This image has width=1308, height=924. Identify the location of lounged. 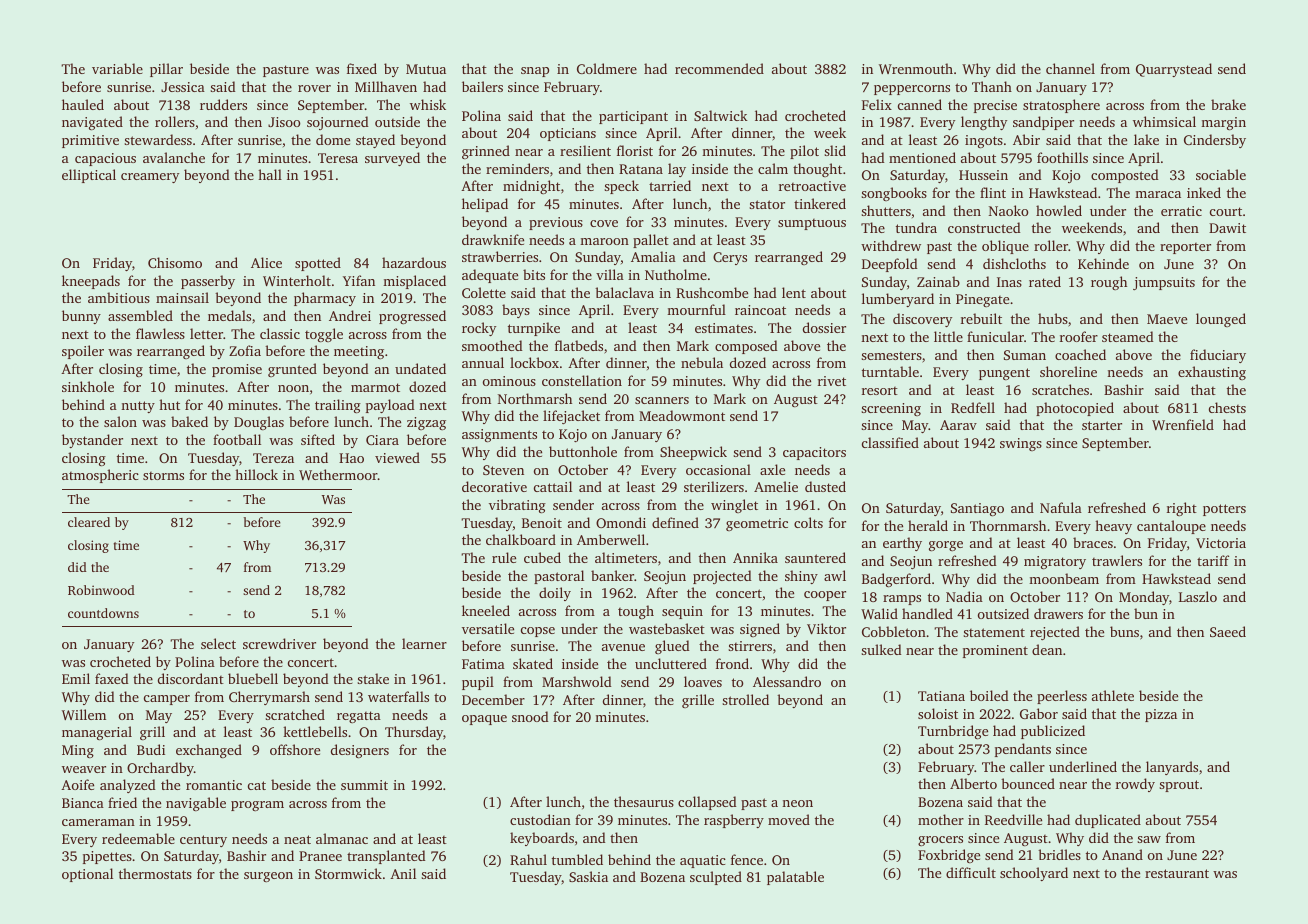
(1221, 320).
